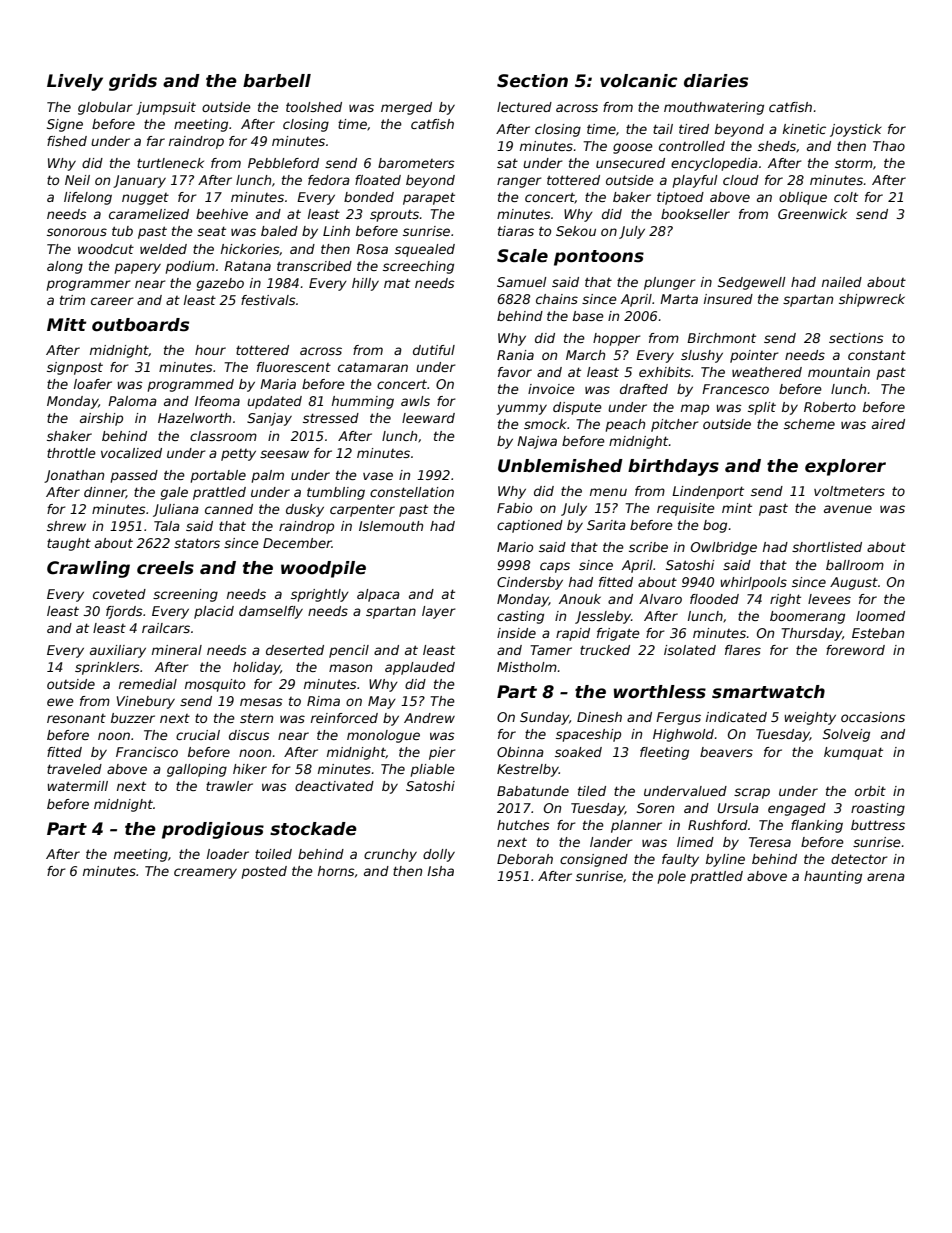 The width and height of the image is (952, 1233). I want to click on bog, so click(715, 526).
